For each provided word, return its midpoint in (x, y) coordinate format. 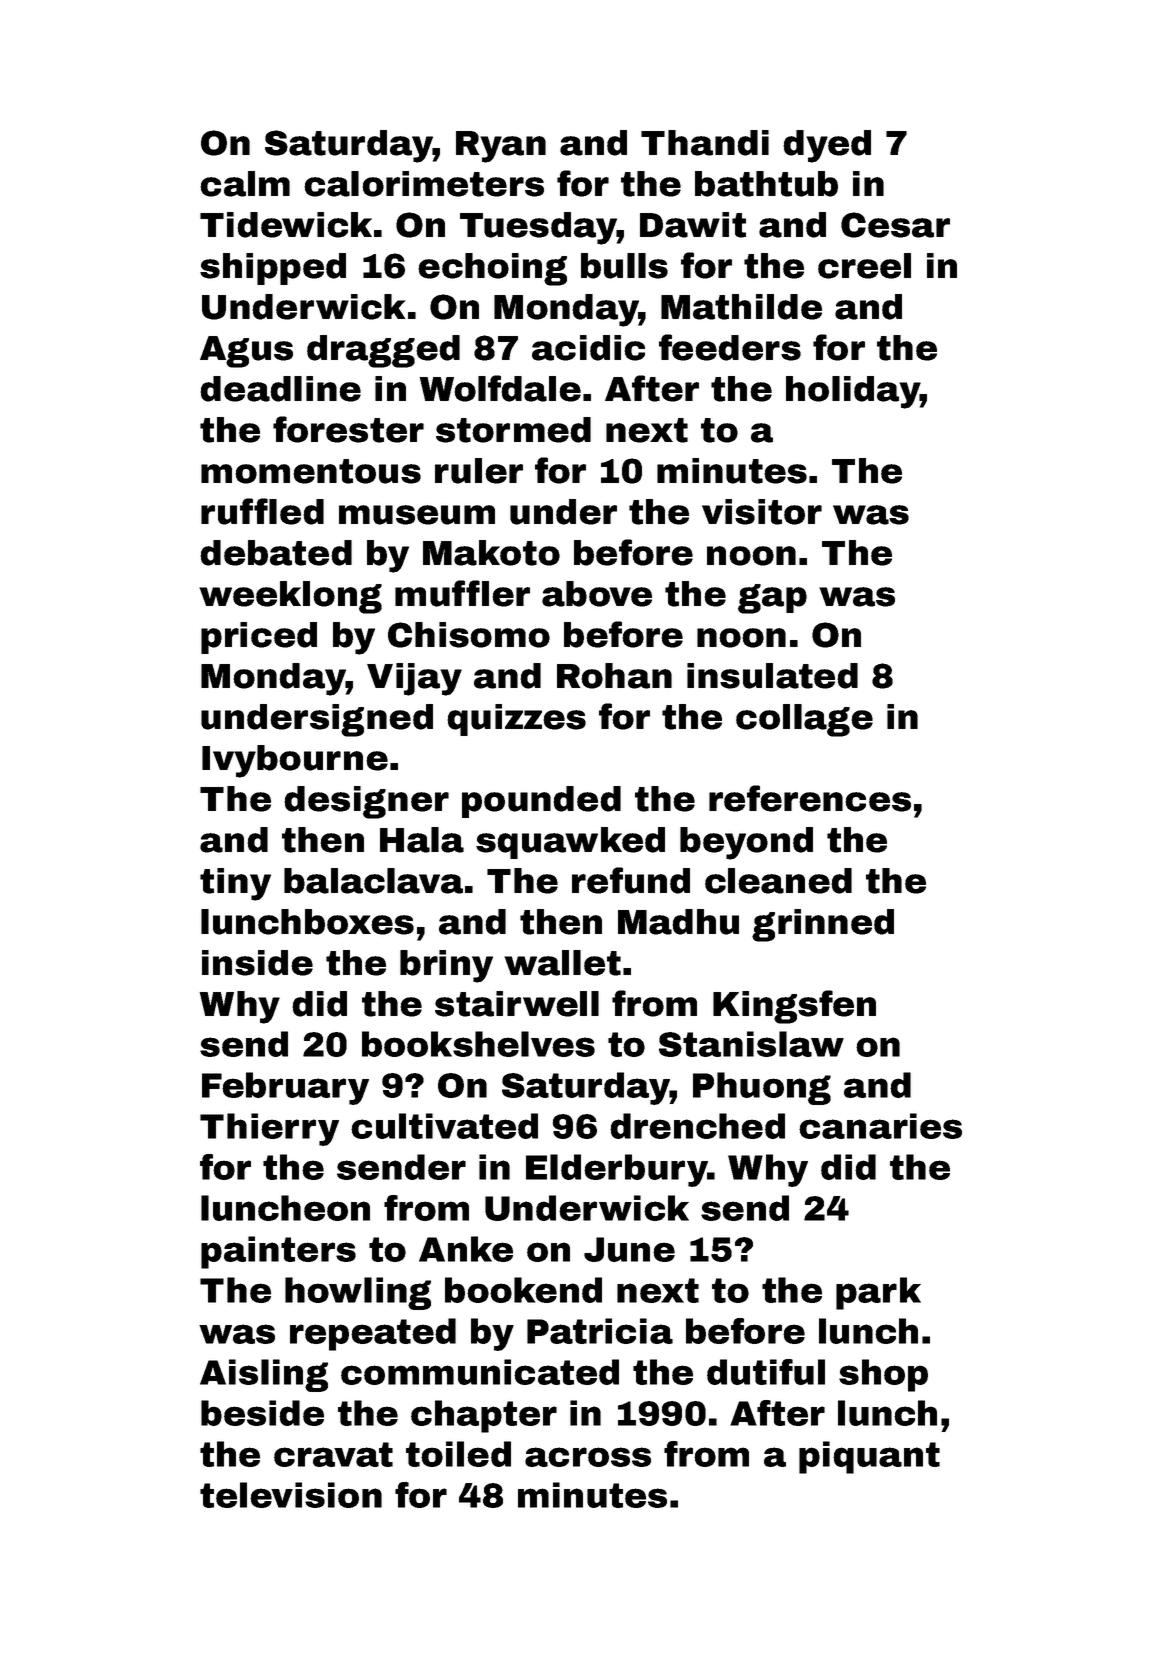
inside (257, 963)
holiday (853, 392)
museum (417, 515)
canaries (880, 1126)
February (285, 1088)
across (588, 1457)
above (597, 594)
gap (772, 599)
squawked (570, 843)
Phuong (762, 1088)
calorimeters (424, 184)
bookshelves (478, 1044)
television (291, 1495)
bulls (624, 266)
